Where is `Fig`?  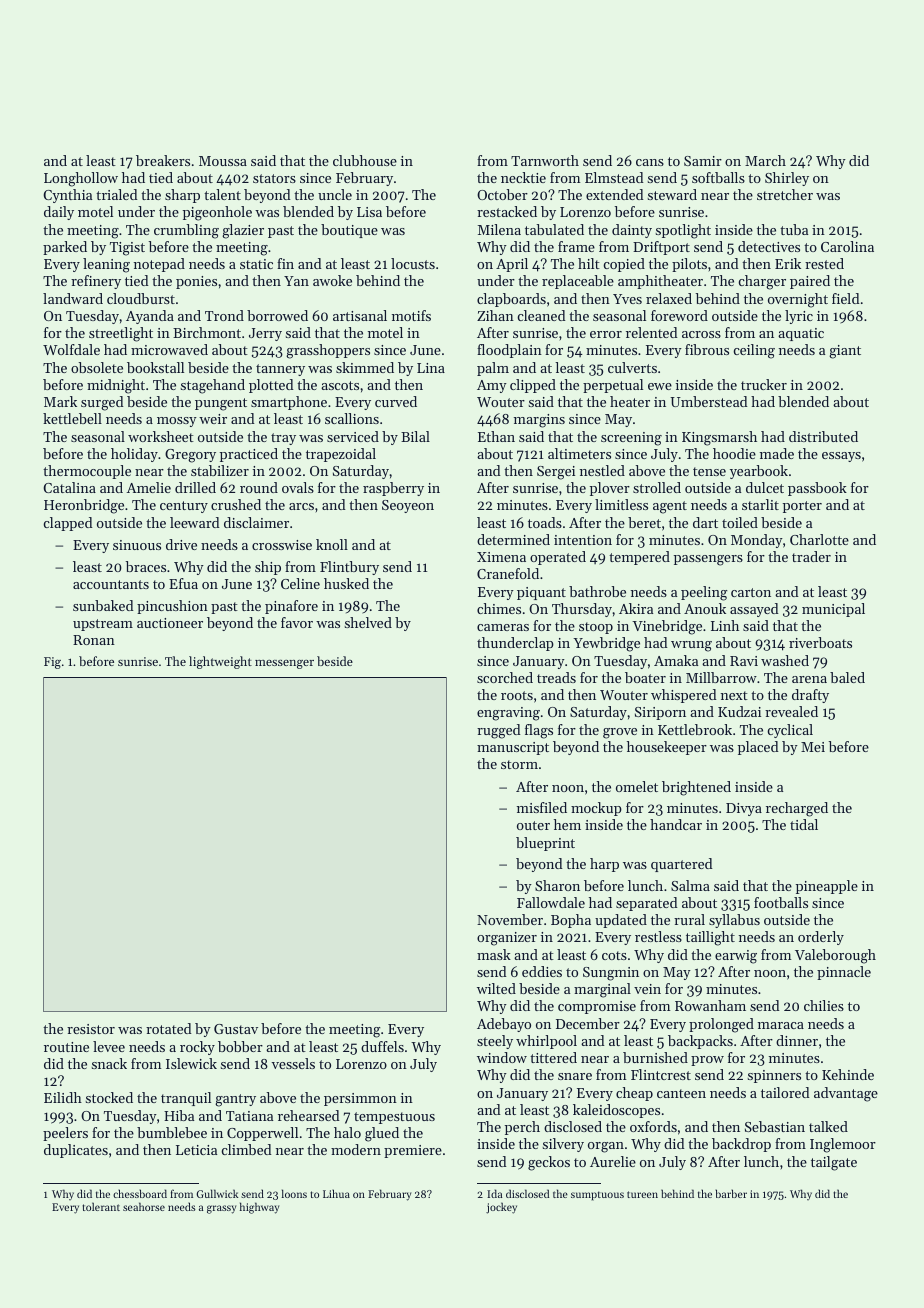 Fig is located at coordinates (52, 663).
